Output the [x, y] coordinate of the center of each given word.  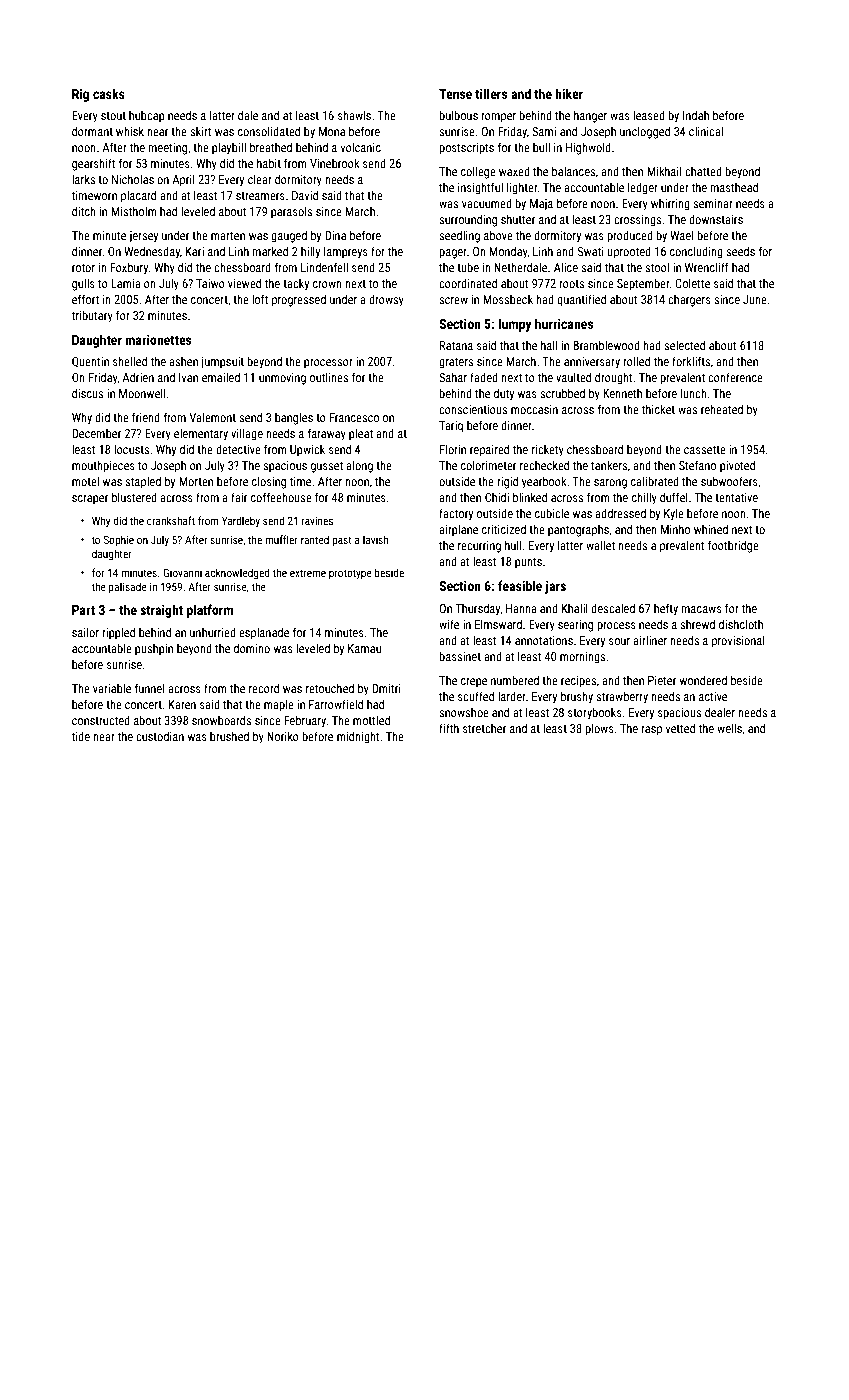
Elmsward [498, 624]
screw [453, 300]
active [713, 696]
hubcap [147, 117]
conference [735, 377]
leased [649, 115]
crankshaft [171, 520]
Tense [455, 94]
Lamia [126, 283]
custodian [160, 736]
